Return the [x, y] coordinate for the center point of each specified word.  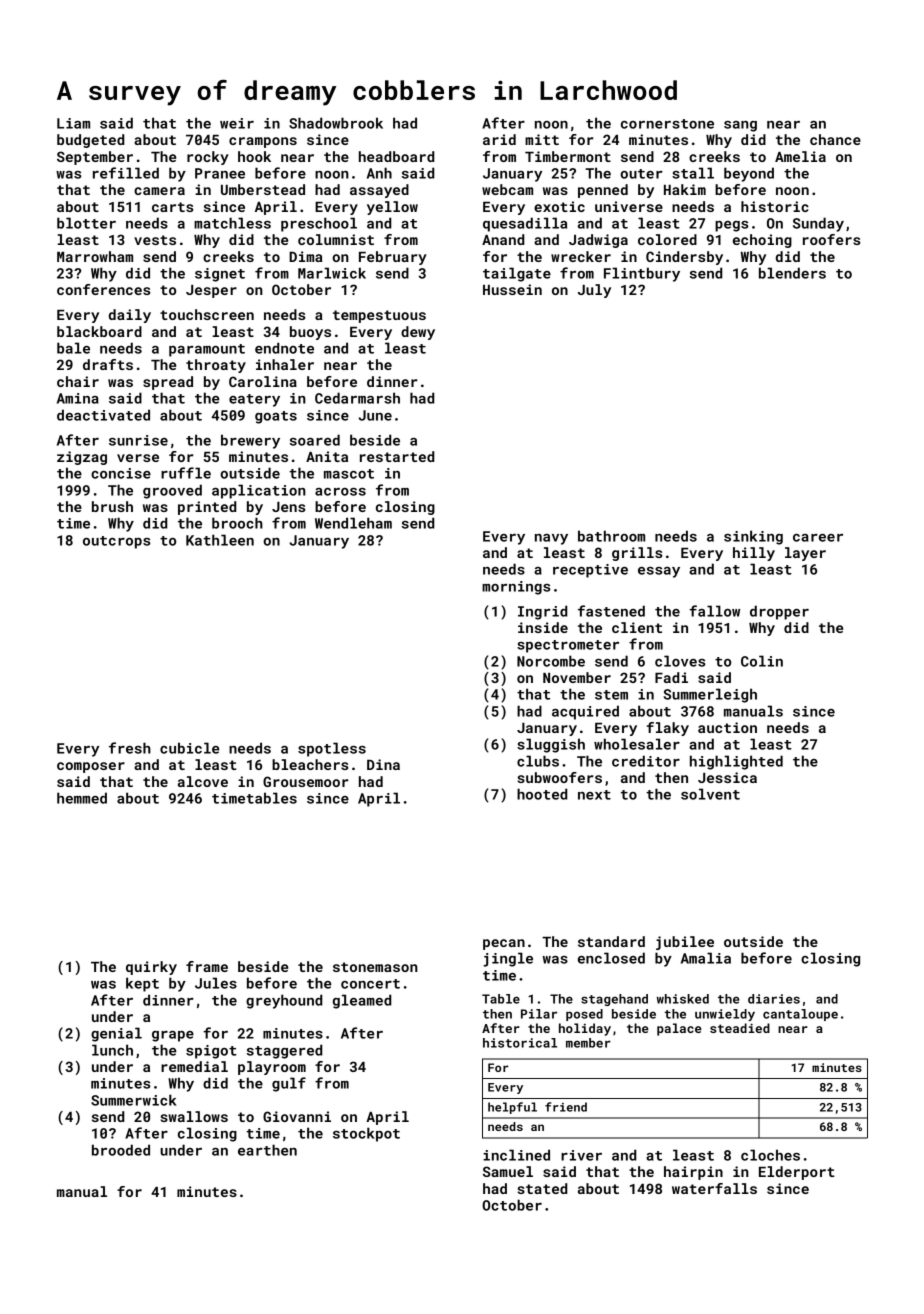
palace [679, 1029]
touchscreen [207, 314]
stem [611, 695]
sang [740, 126]
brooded [121, 1150]
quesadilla [525, 224]
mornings [516, 588]
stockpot [366, 1134]
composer [91, 767]
